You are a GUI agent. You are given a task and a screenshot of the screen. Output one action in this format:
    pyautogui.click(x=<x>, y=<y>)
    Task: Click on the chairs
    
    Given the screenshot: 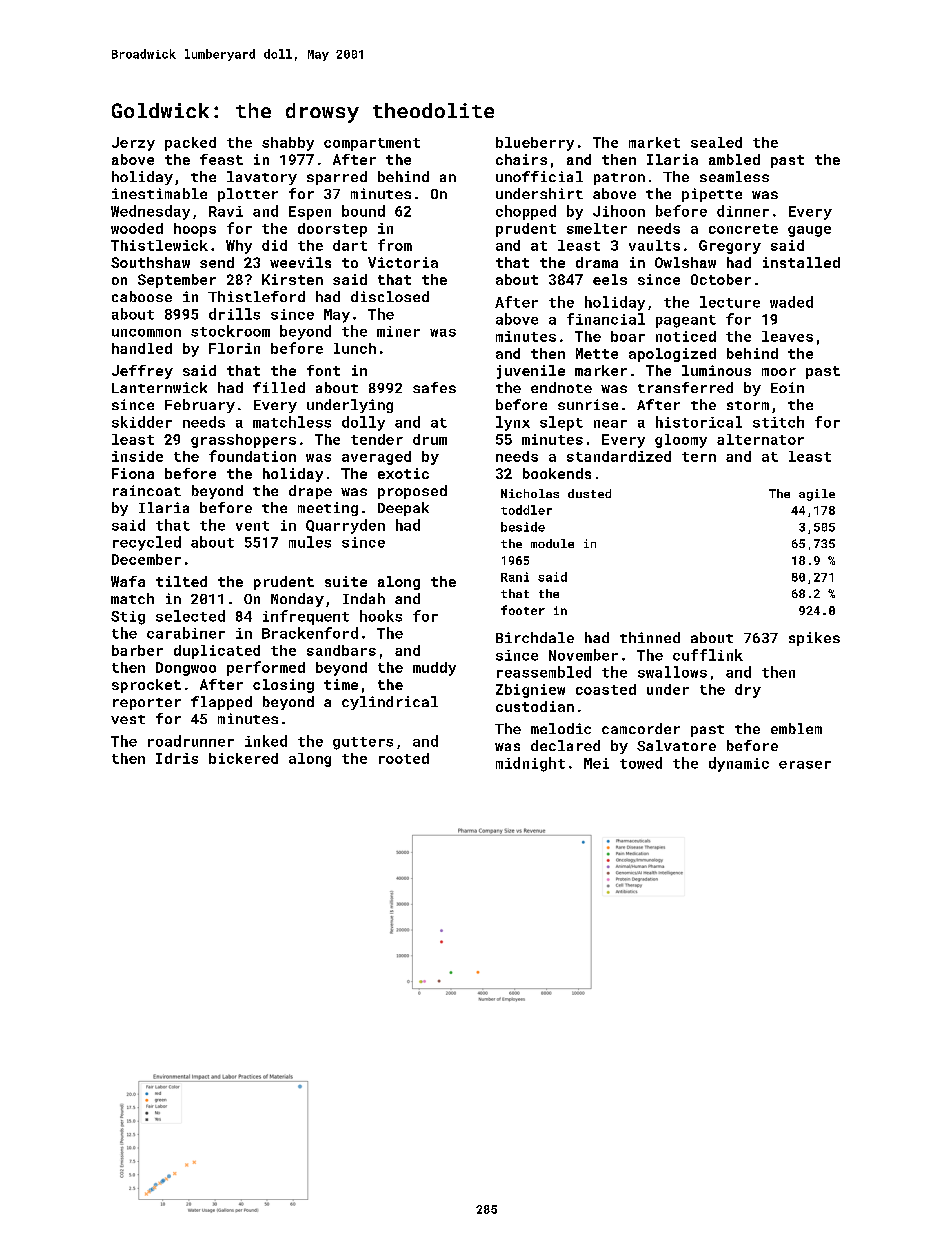 What is the action you would take?
    pyautogui.click(x=521, y=159)
